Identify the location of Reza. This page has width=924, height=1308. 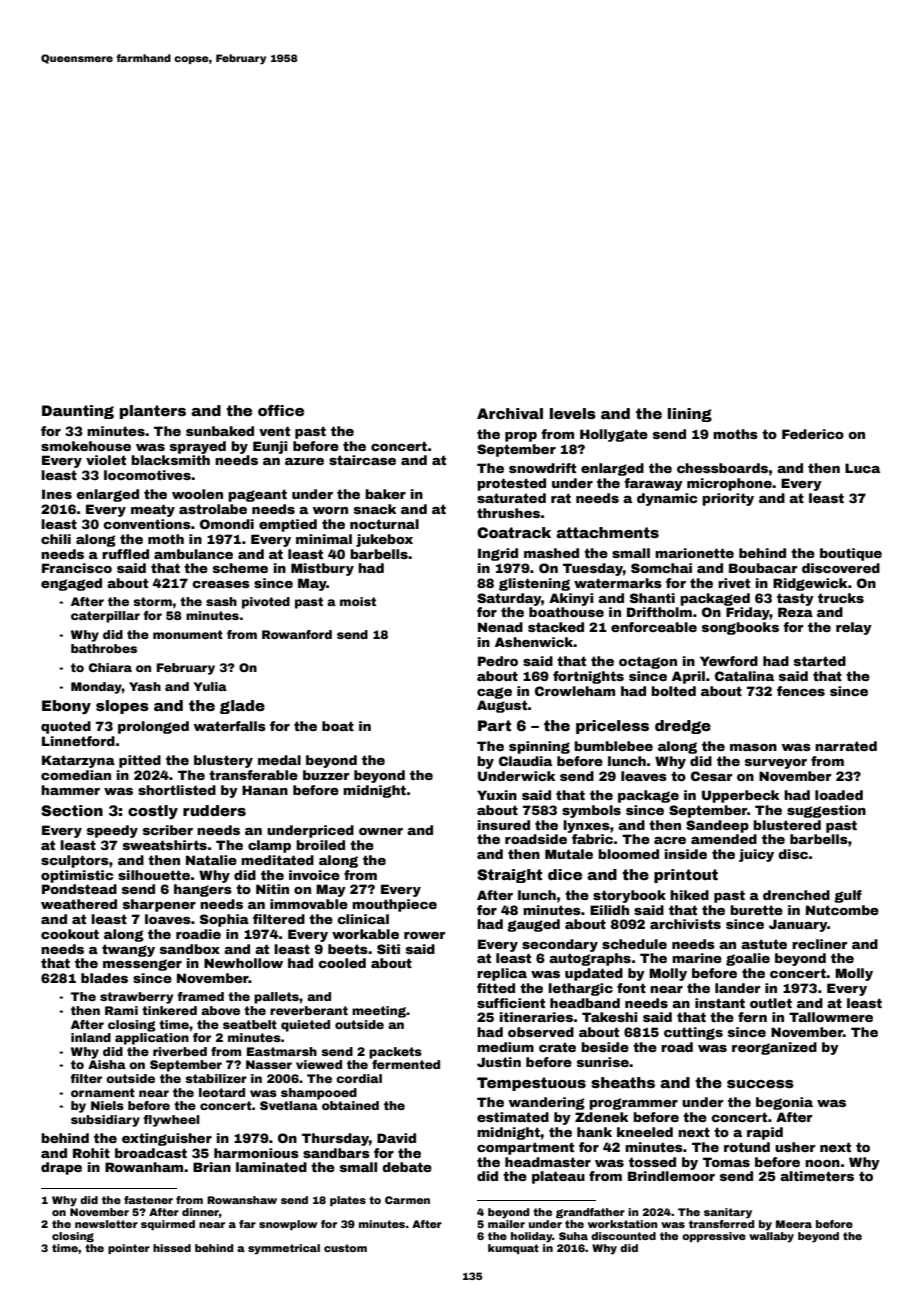
(795, 612).
